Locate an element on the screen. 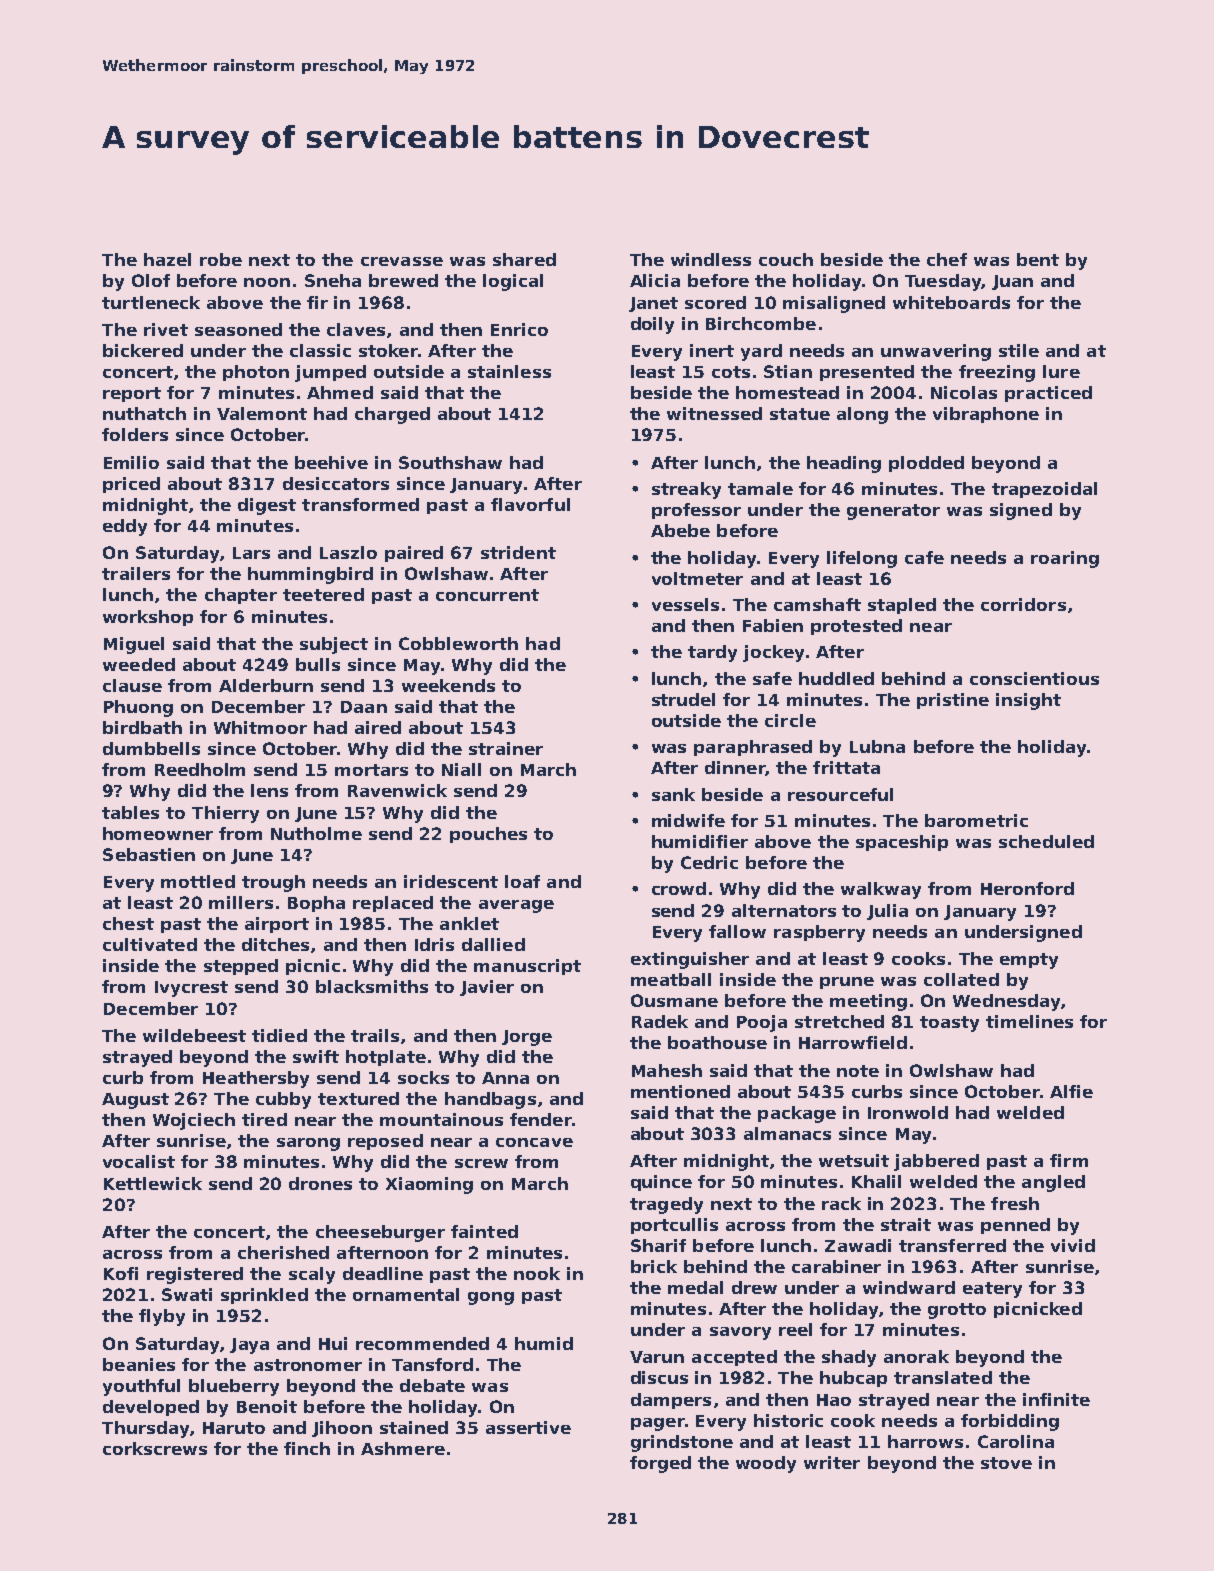 This screenshot has height=1571, width=1214. tidied is located at coordinates (279, 1035).
